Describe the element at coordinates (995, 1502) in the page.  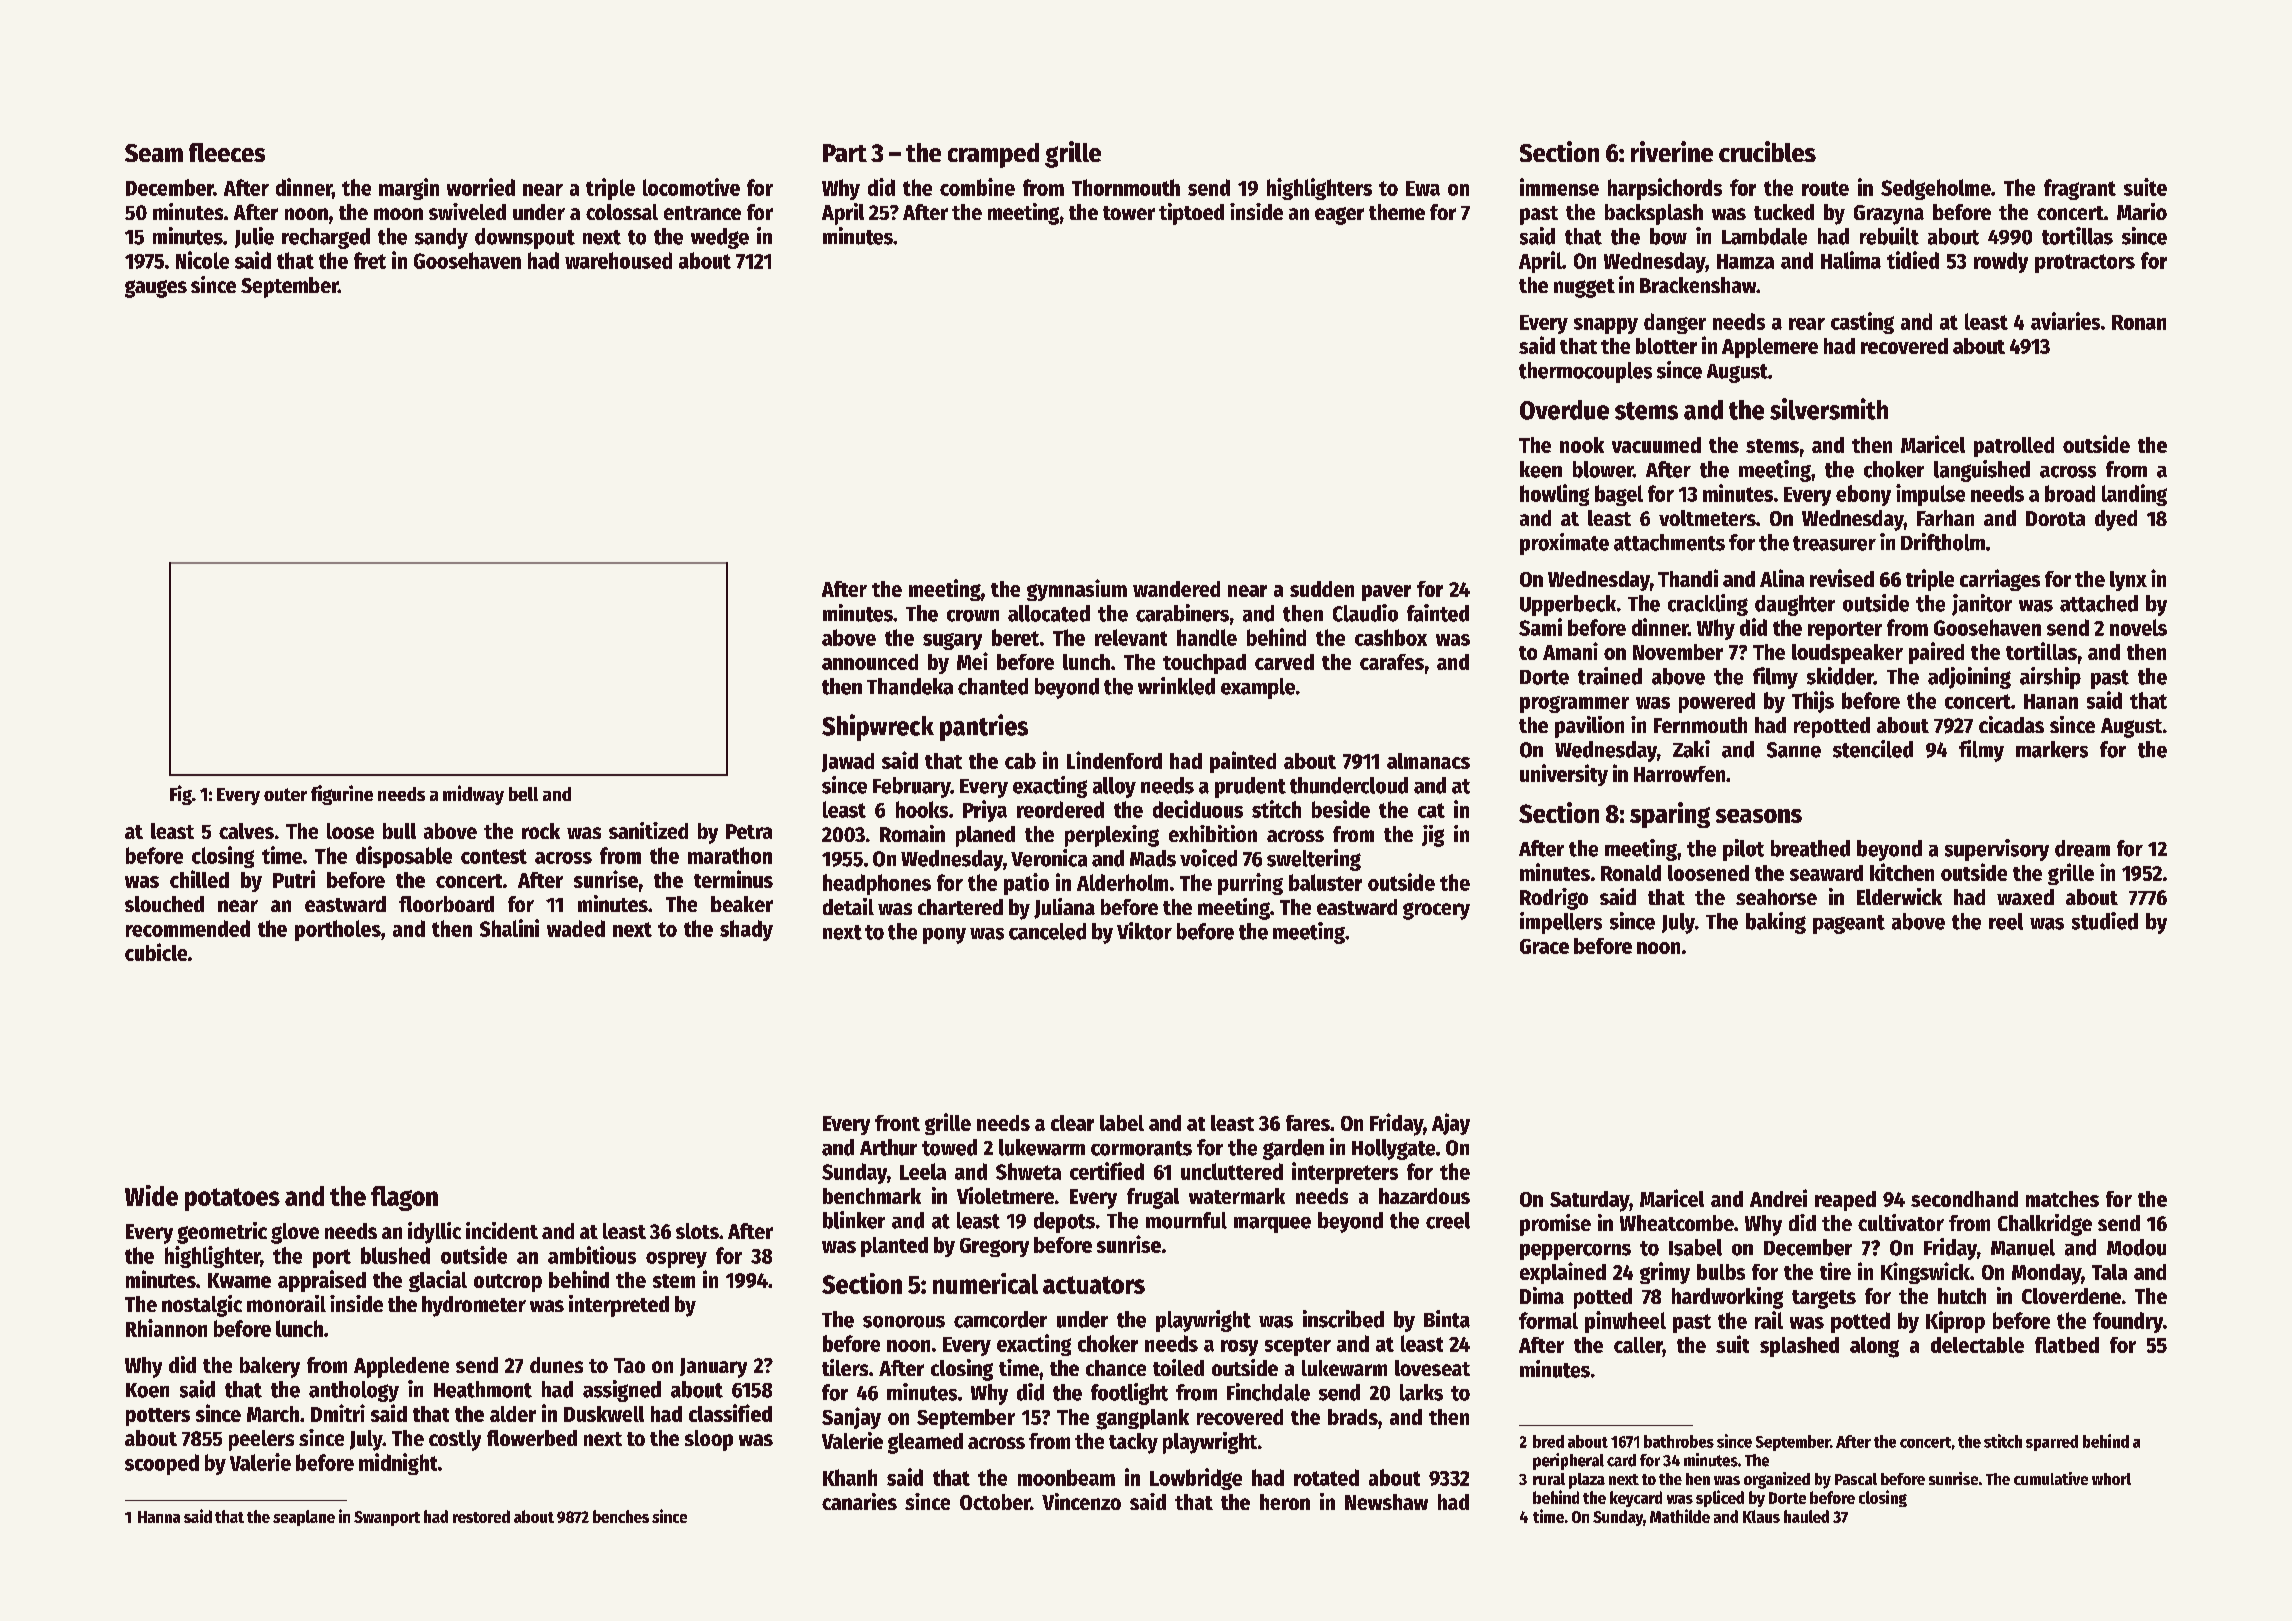
I see `October` at that location.
